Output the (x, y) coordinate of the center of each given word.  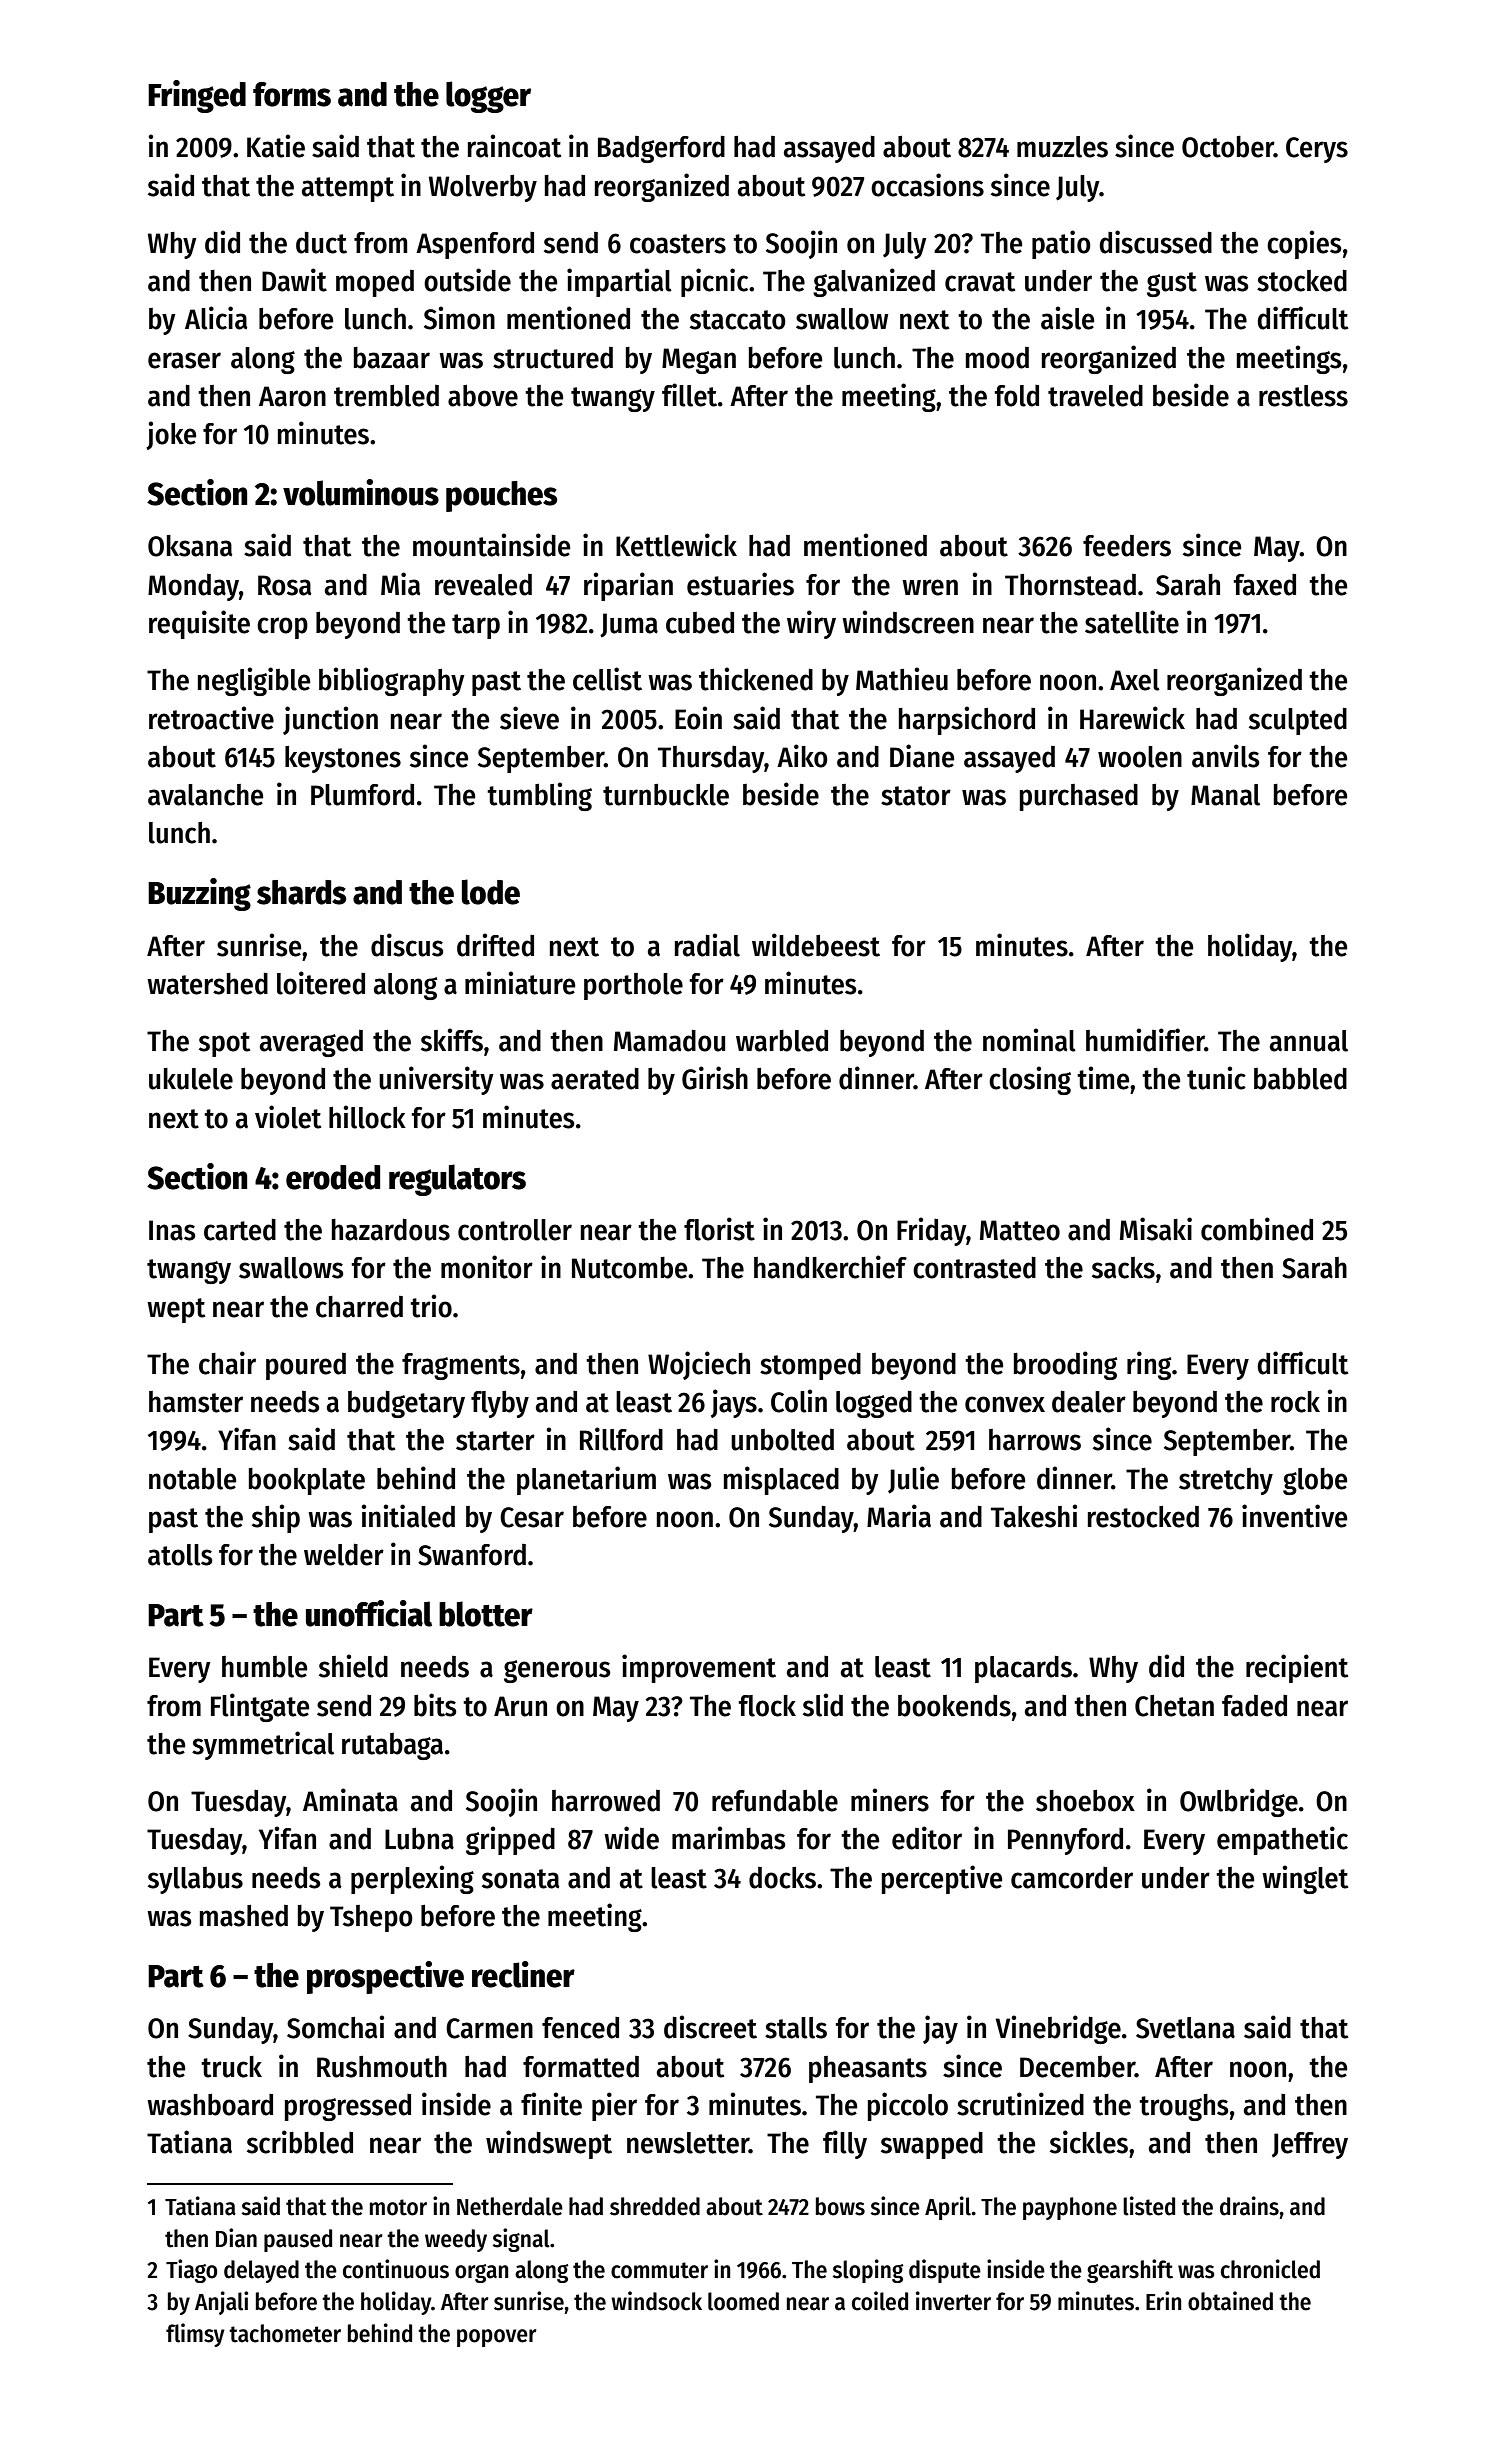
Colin (799, 1401)
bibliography (392, 681)
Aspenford (475, 245)
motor (398, 2207)
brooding (1065, 1365)
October (1228, 147)
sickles (1089, 2142)
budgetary (406, 1404)
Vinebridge (1058, 2029)
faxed (1264, 585)
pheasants (868, 2069)
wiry (811, 624)
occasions (927, 185)
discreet (710, 2027)
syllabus (195, 1880)
